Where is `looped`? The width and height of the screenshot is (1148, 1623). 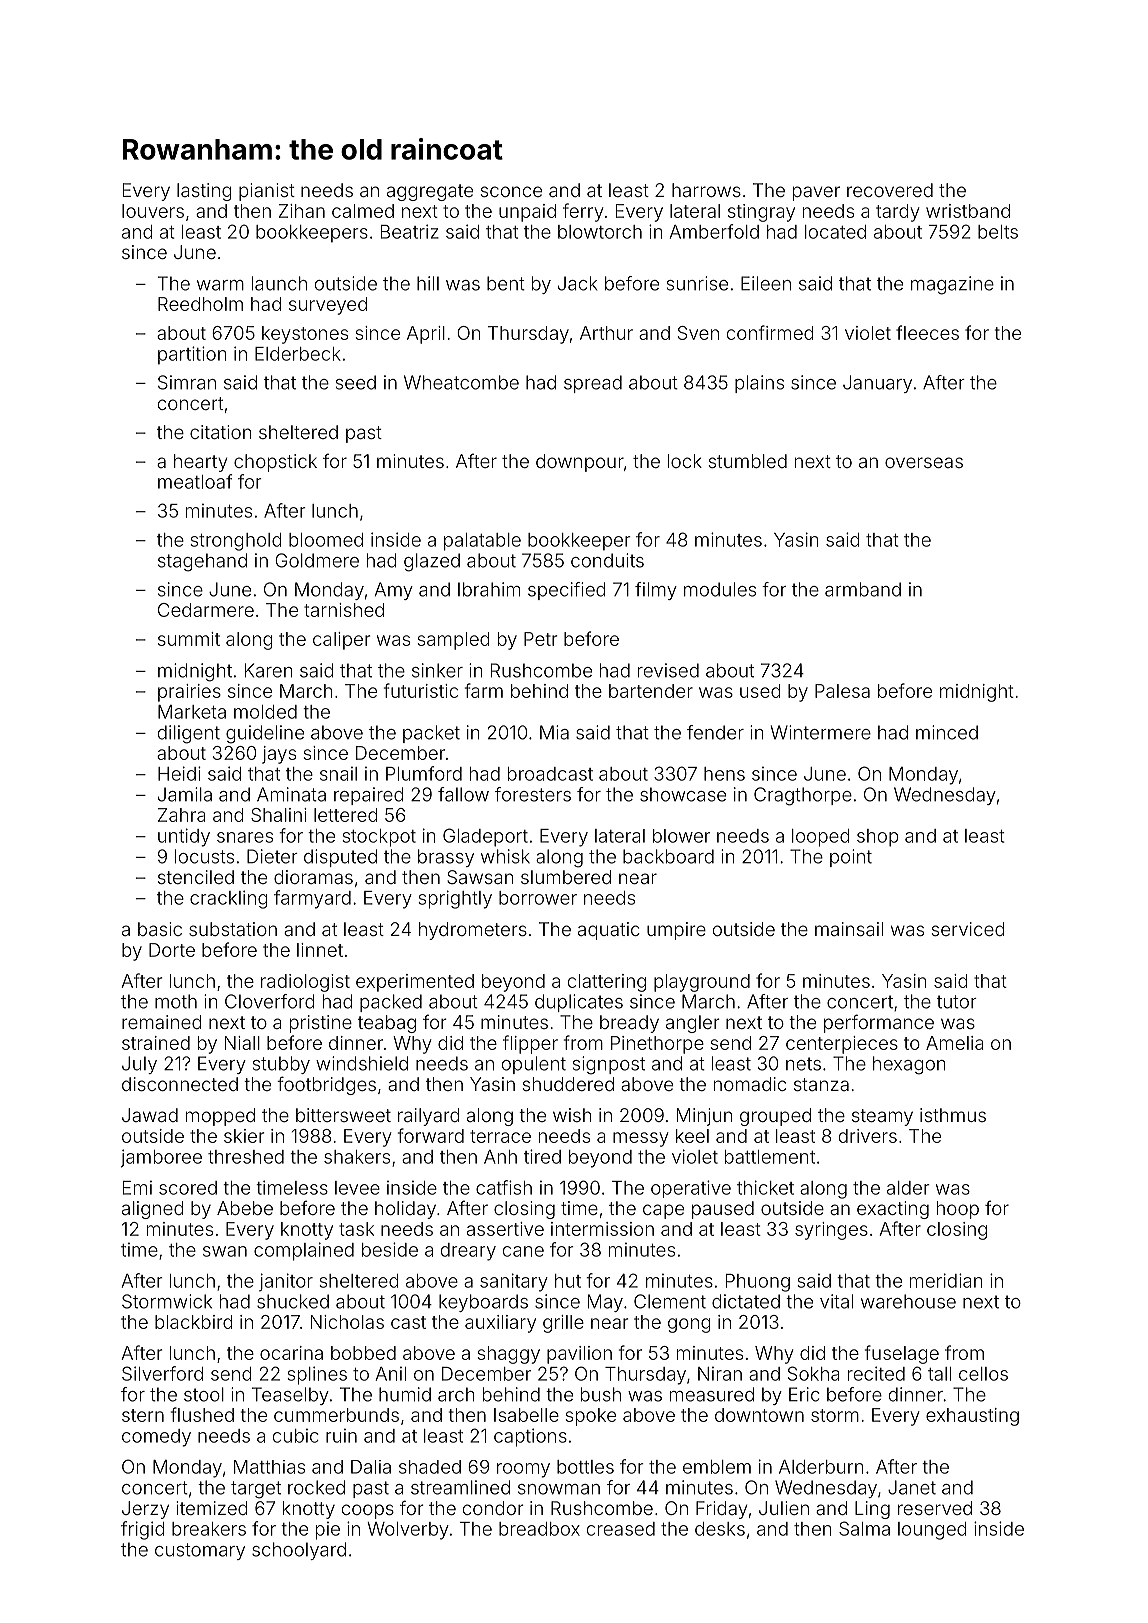 looped is located at coordinates (820, 838).
